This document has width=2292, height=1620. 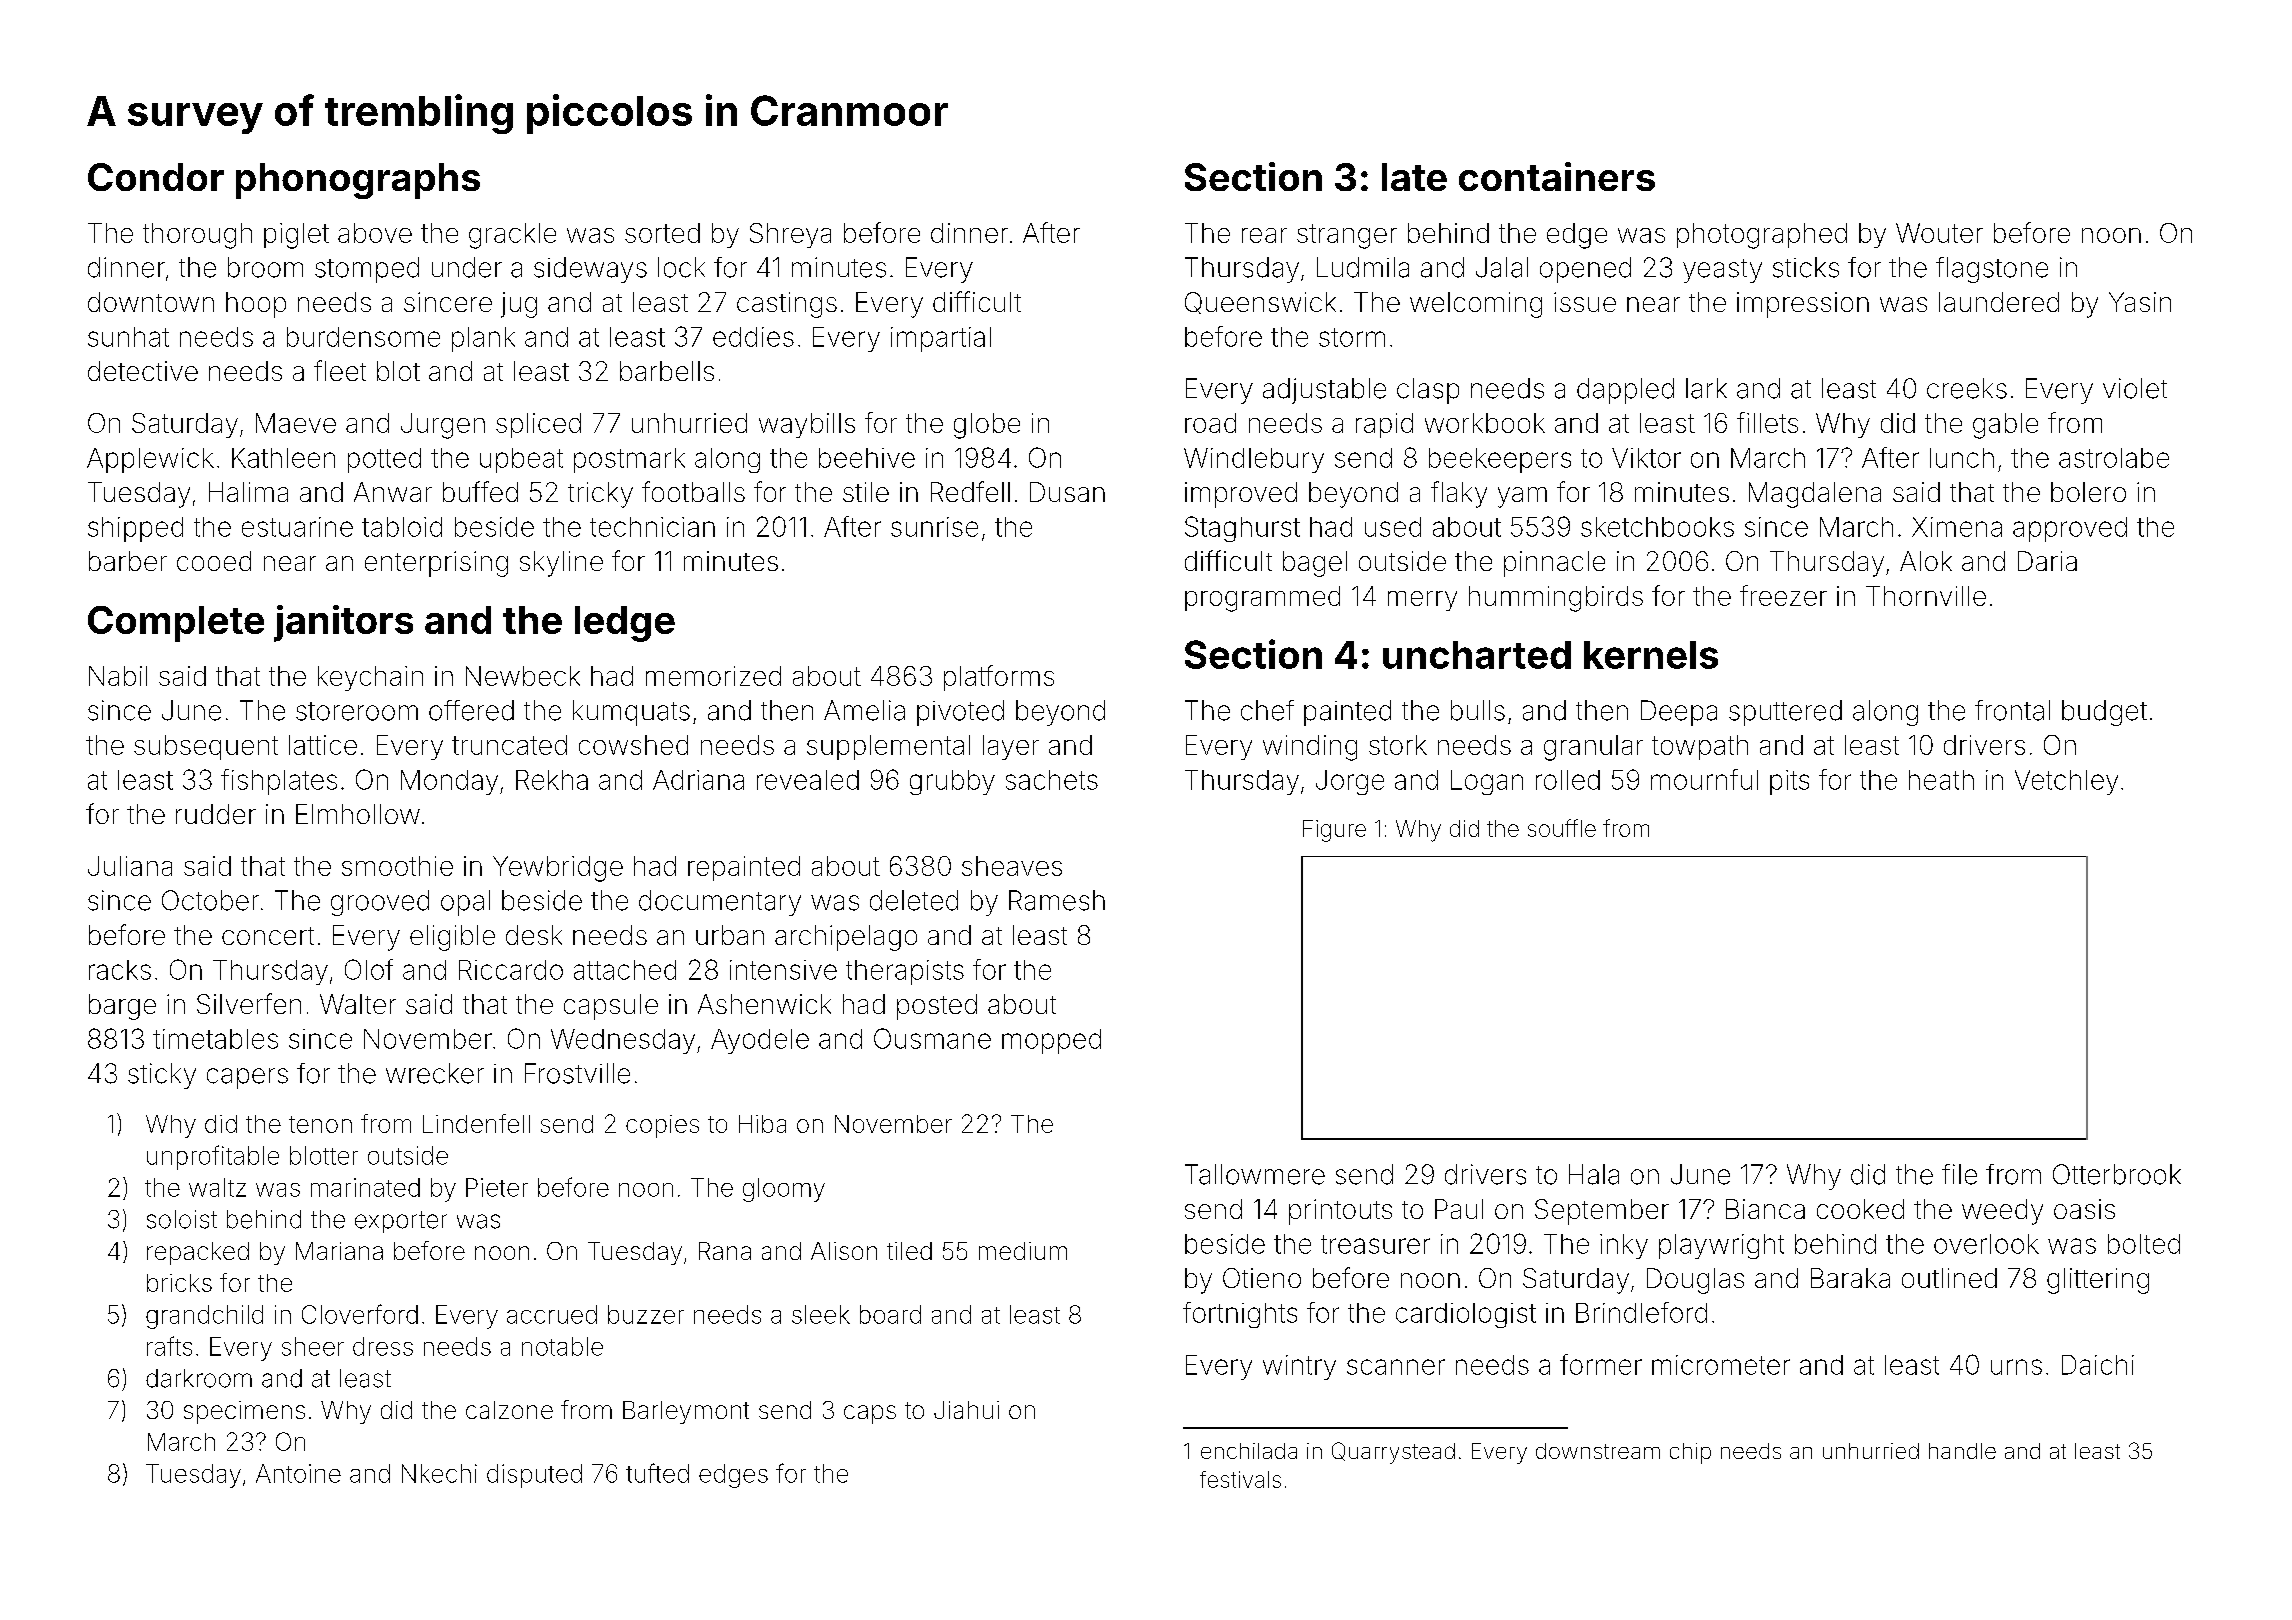 I want to click on desk, so click(x=534, y=935).
